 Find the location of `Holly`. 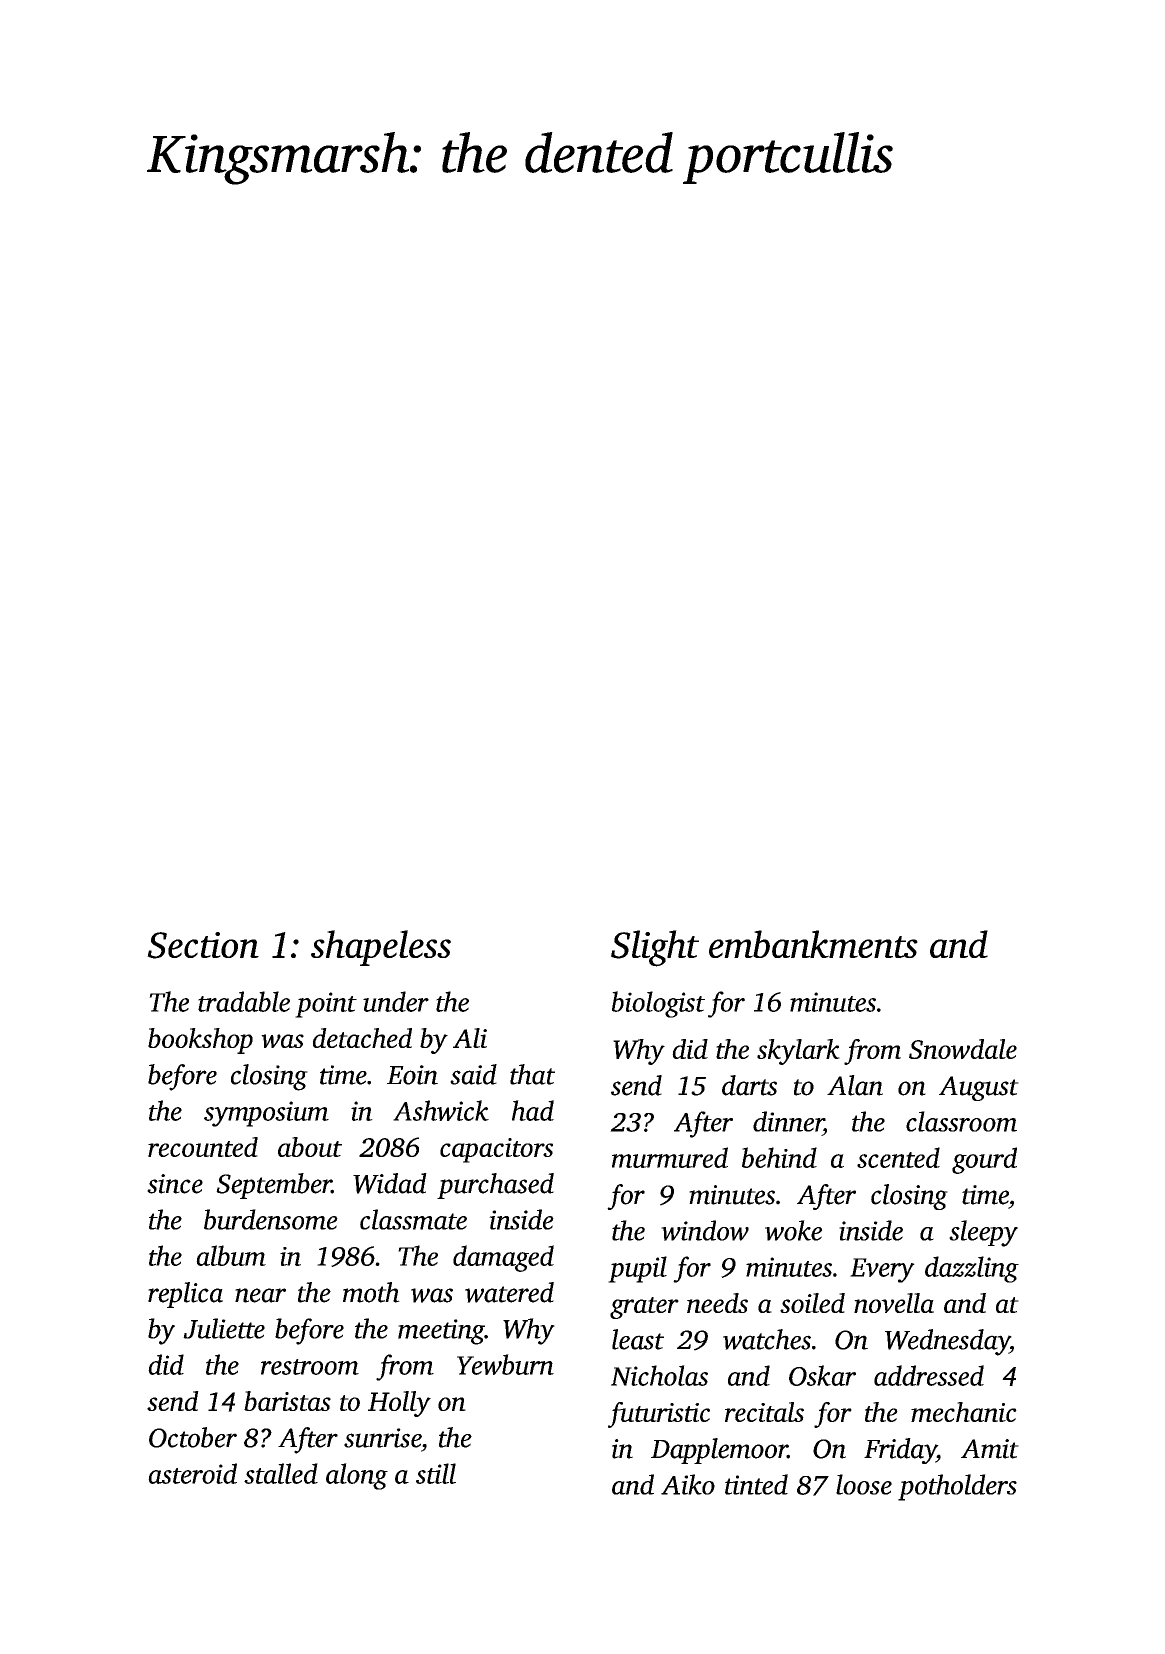

Holly is located at coordinates (399, 1404).
